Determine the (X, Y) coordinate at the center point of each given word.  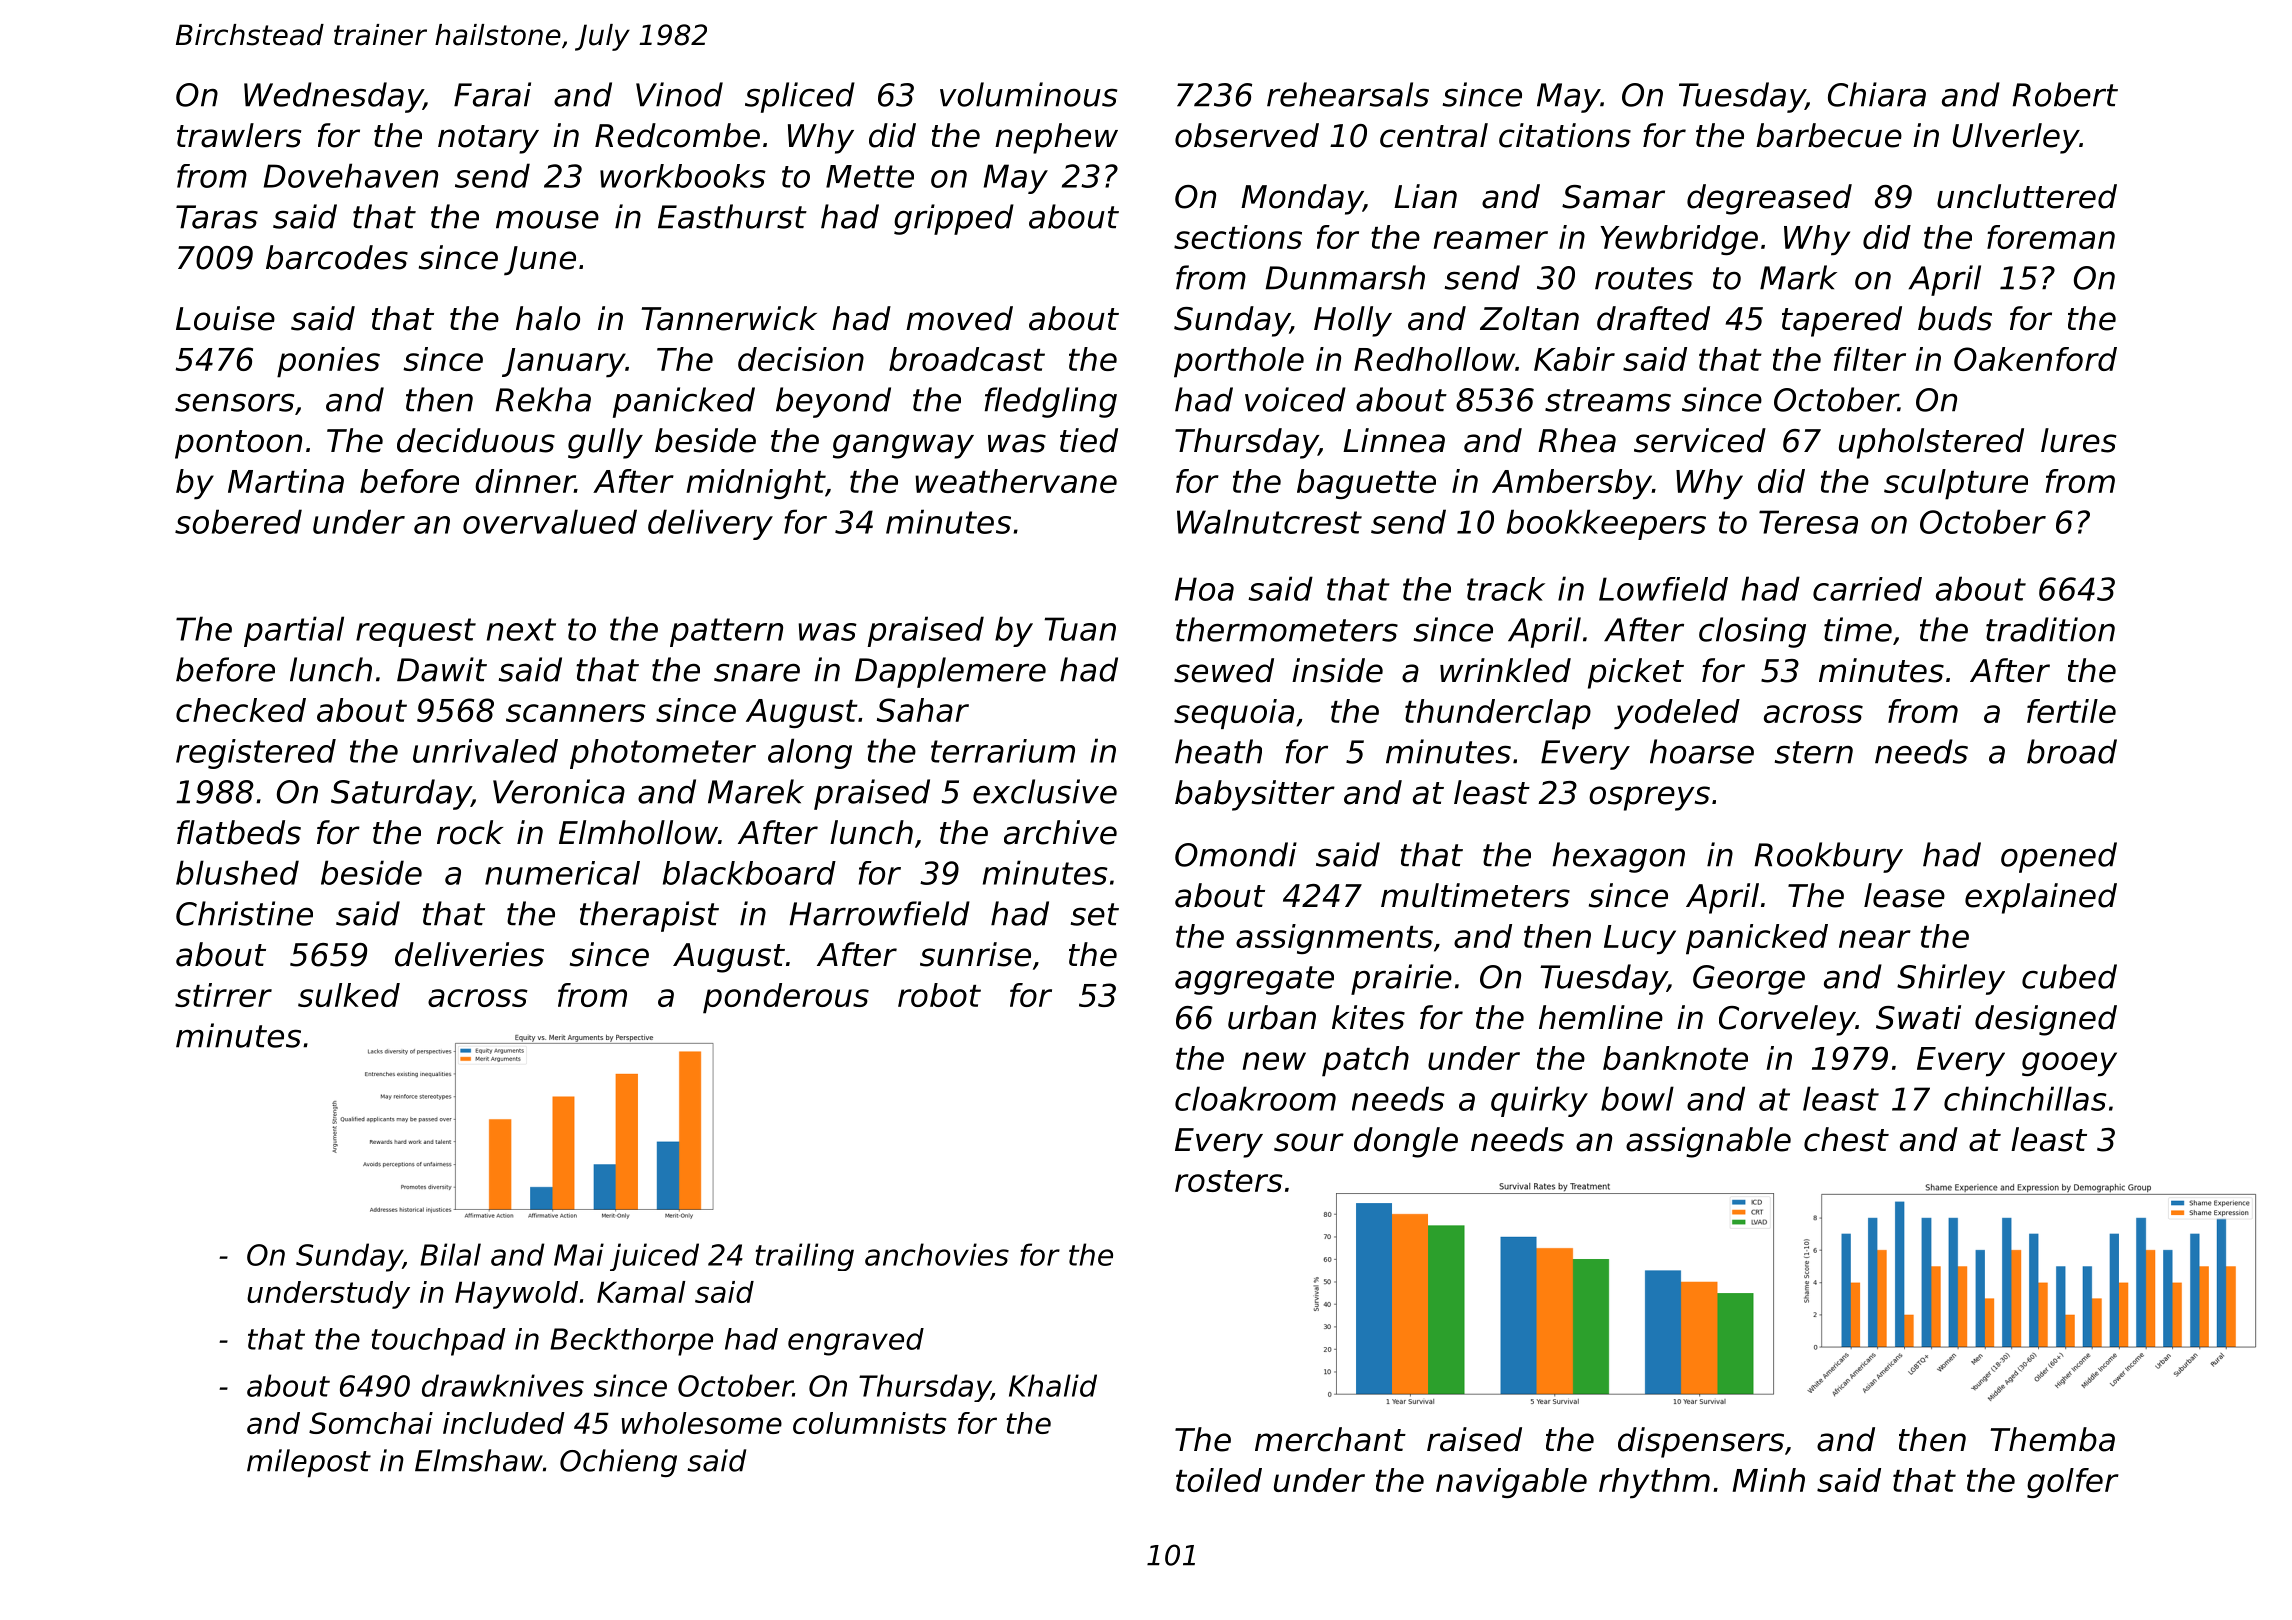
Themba (2052, 1439)
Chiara (1877, 94)
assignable (1708, 1142)
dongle (1406, 1142)
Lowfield (1663, 589)
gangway (903, 446)
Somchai (371, 1423)
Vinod (679, 94)
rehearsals (1348, 94)
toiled (1219, 1480)
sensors (234, 402)
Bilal (450, 1254)
